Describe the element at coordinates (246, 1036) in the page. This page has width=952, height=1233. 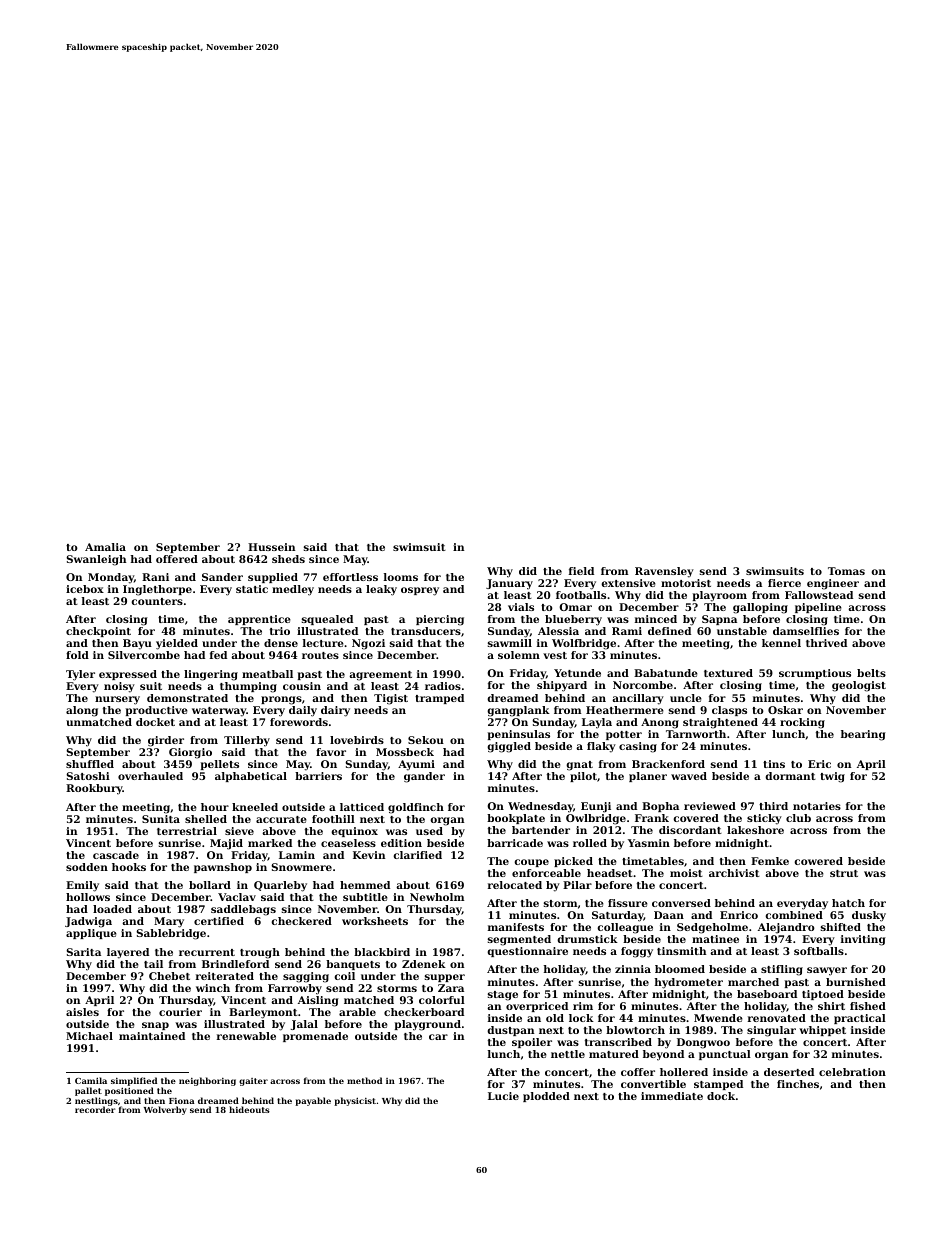
I see `renewable` at that location.
